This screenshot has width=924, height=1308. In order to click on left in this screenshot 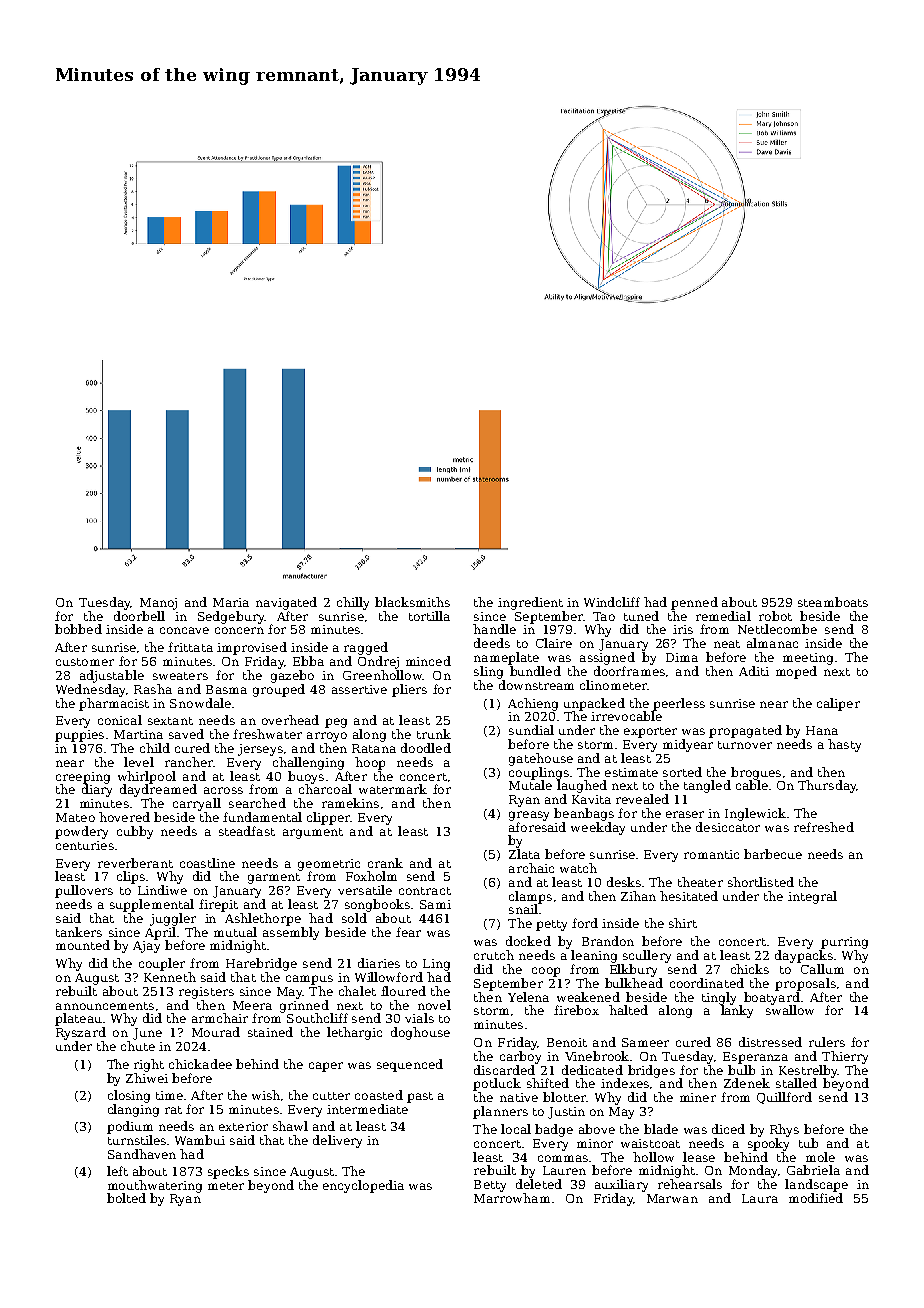, I will do `click(117, 1171)`.
